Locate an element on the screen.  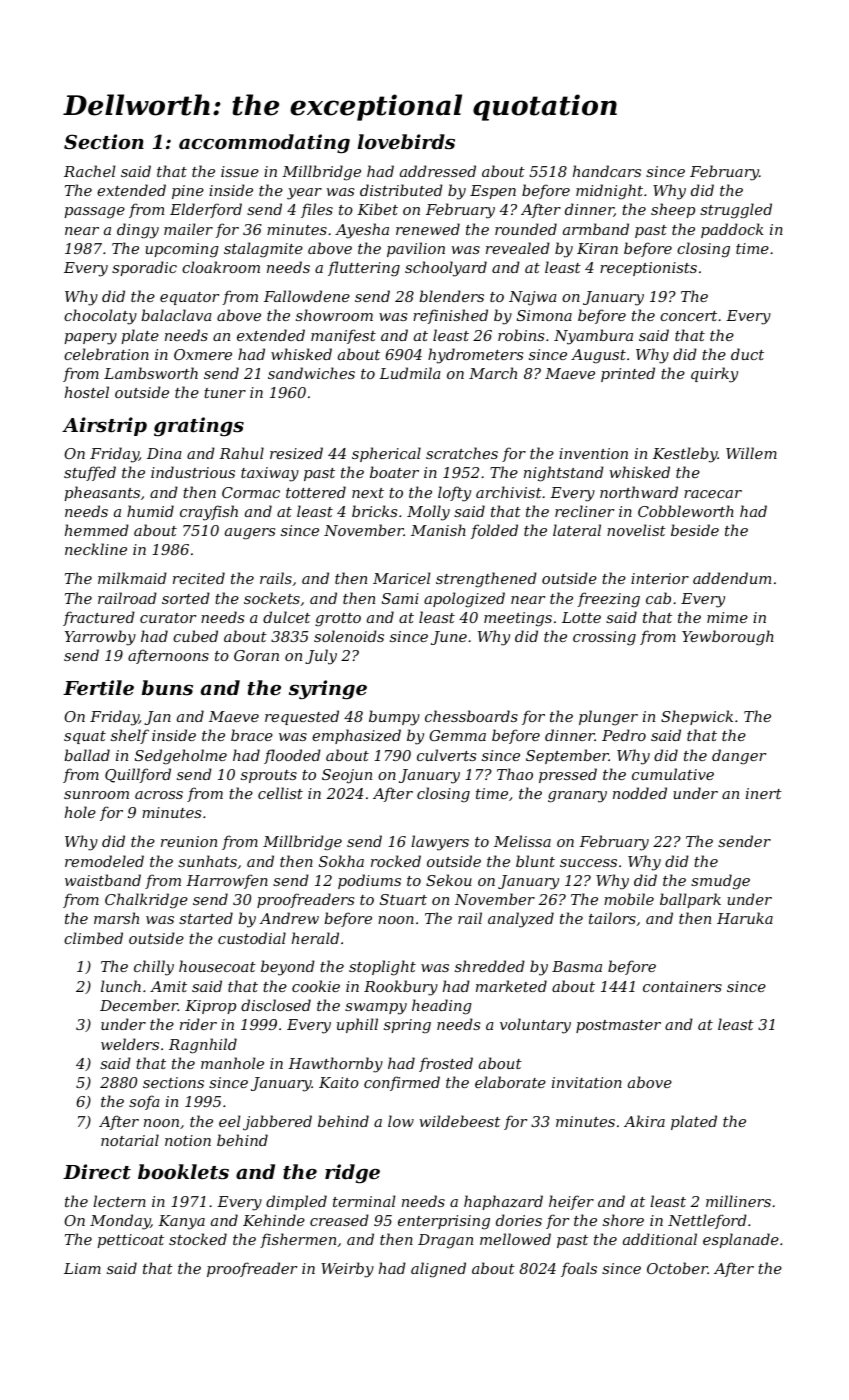
lovebirds is located at coordinates (406, 141).
